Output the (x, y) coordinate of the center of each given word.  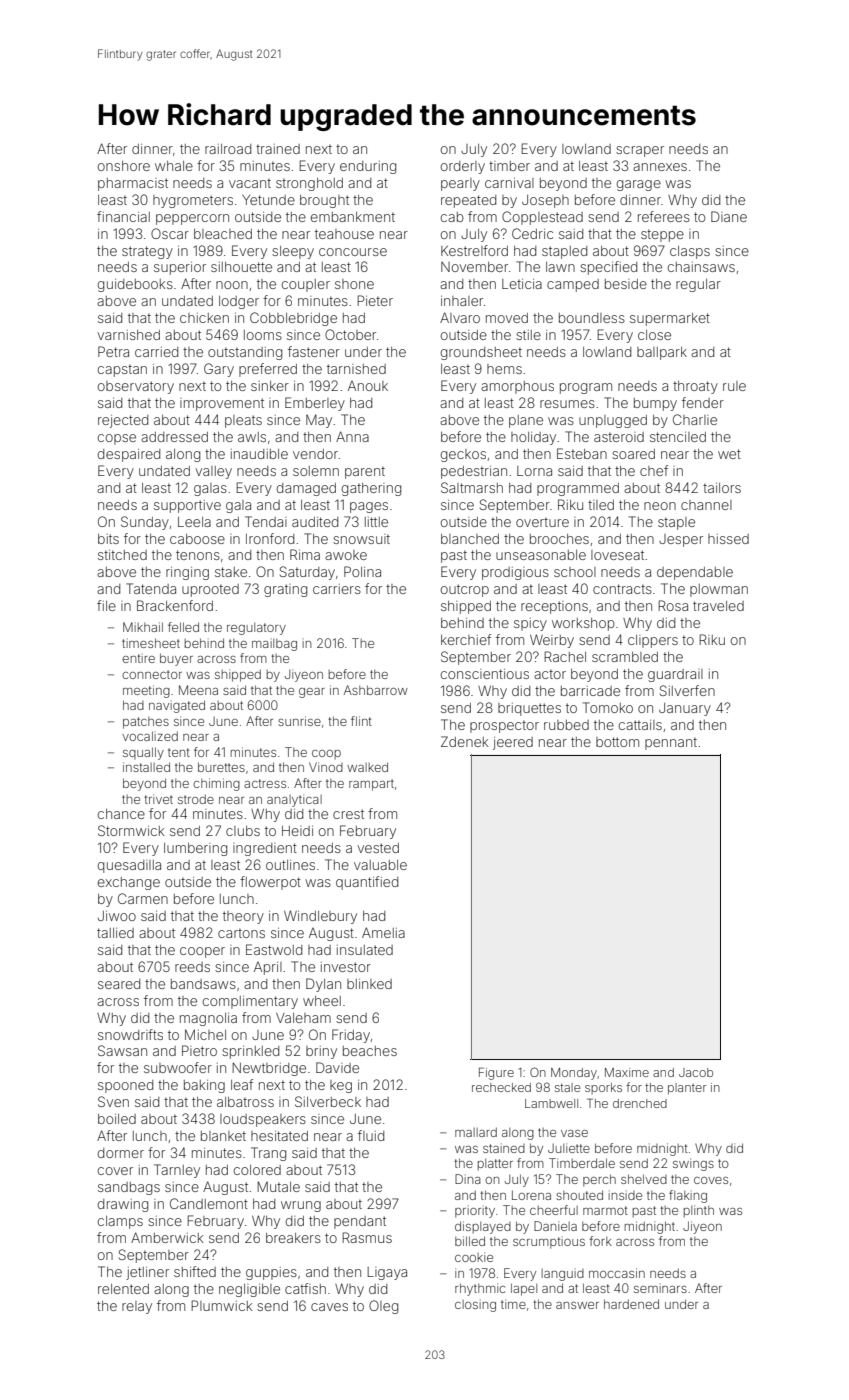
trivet (158, 799)
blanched (470, 539)
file (106, 605)
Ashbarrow (376, 690)
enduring (368, 167)
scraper (640, 151)
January (685, 709)
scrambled (625, 657)
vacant (250, 183)
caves (329, 1307)
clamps (120, 1222)
